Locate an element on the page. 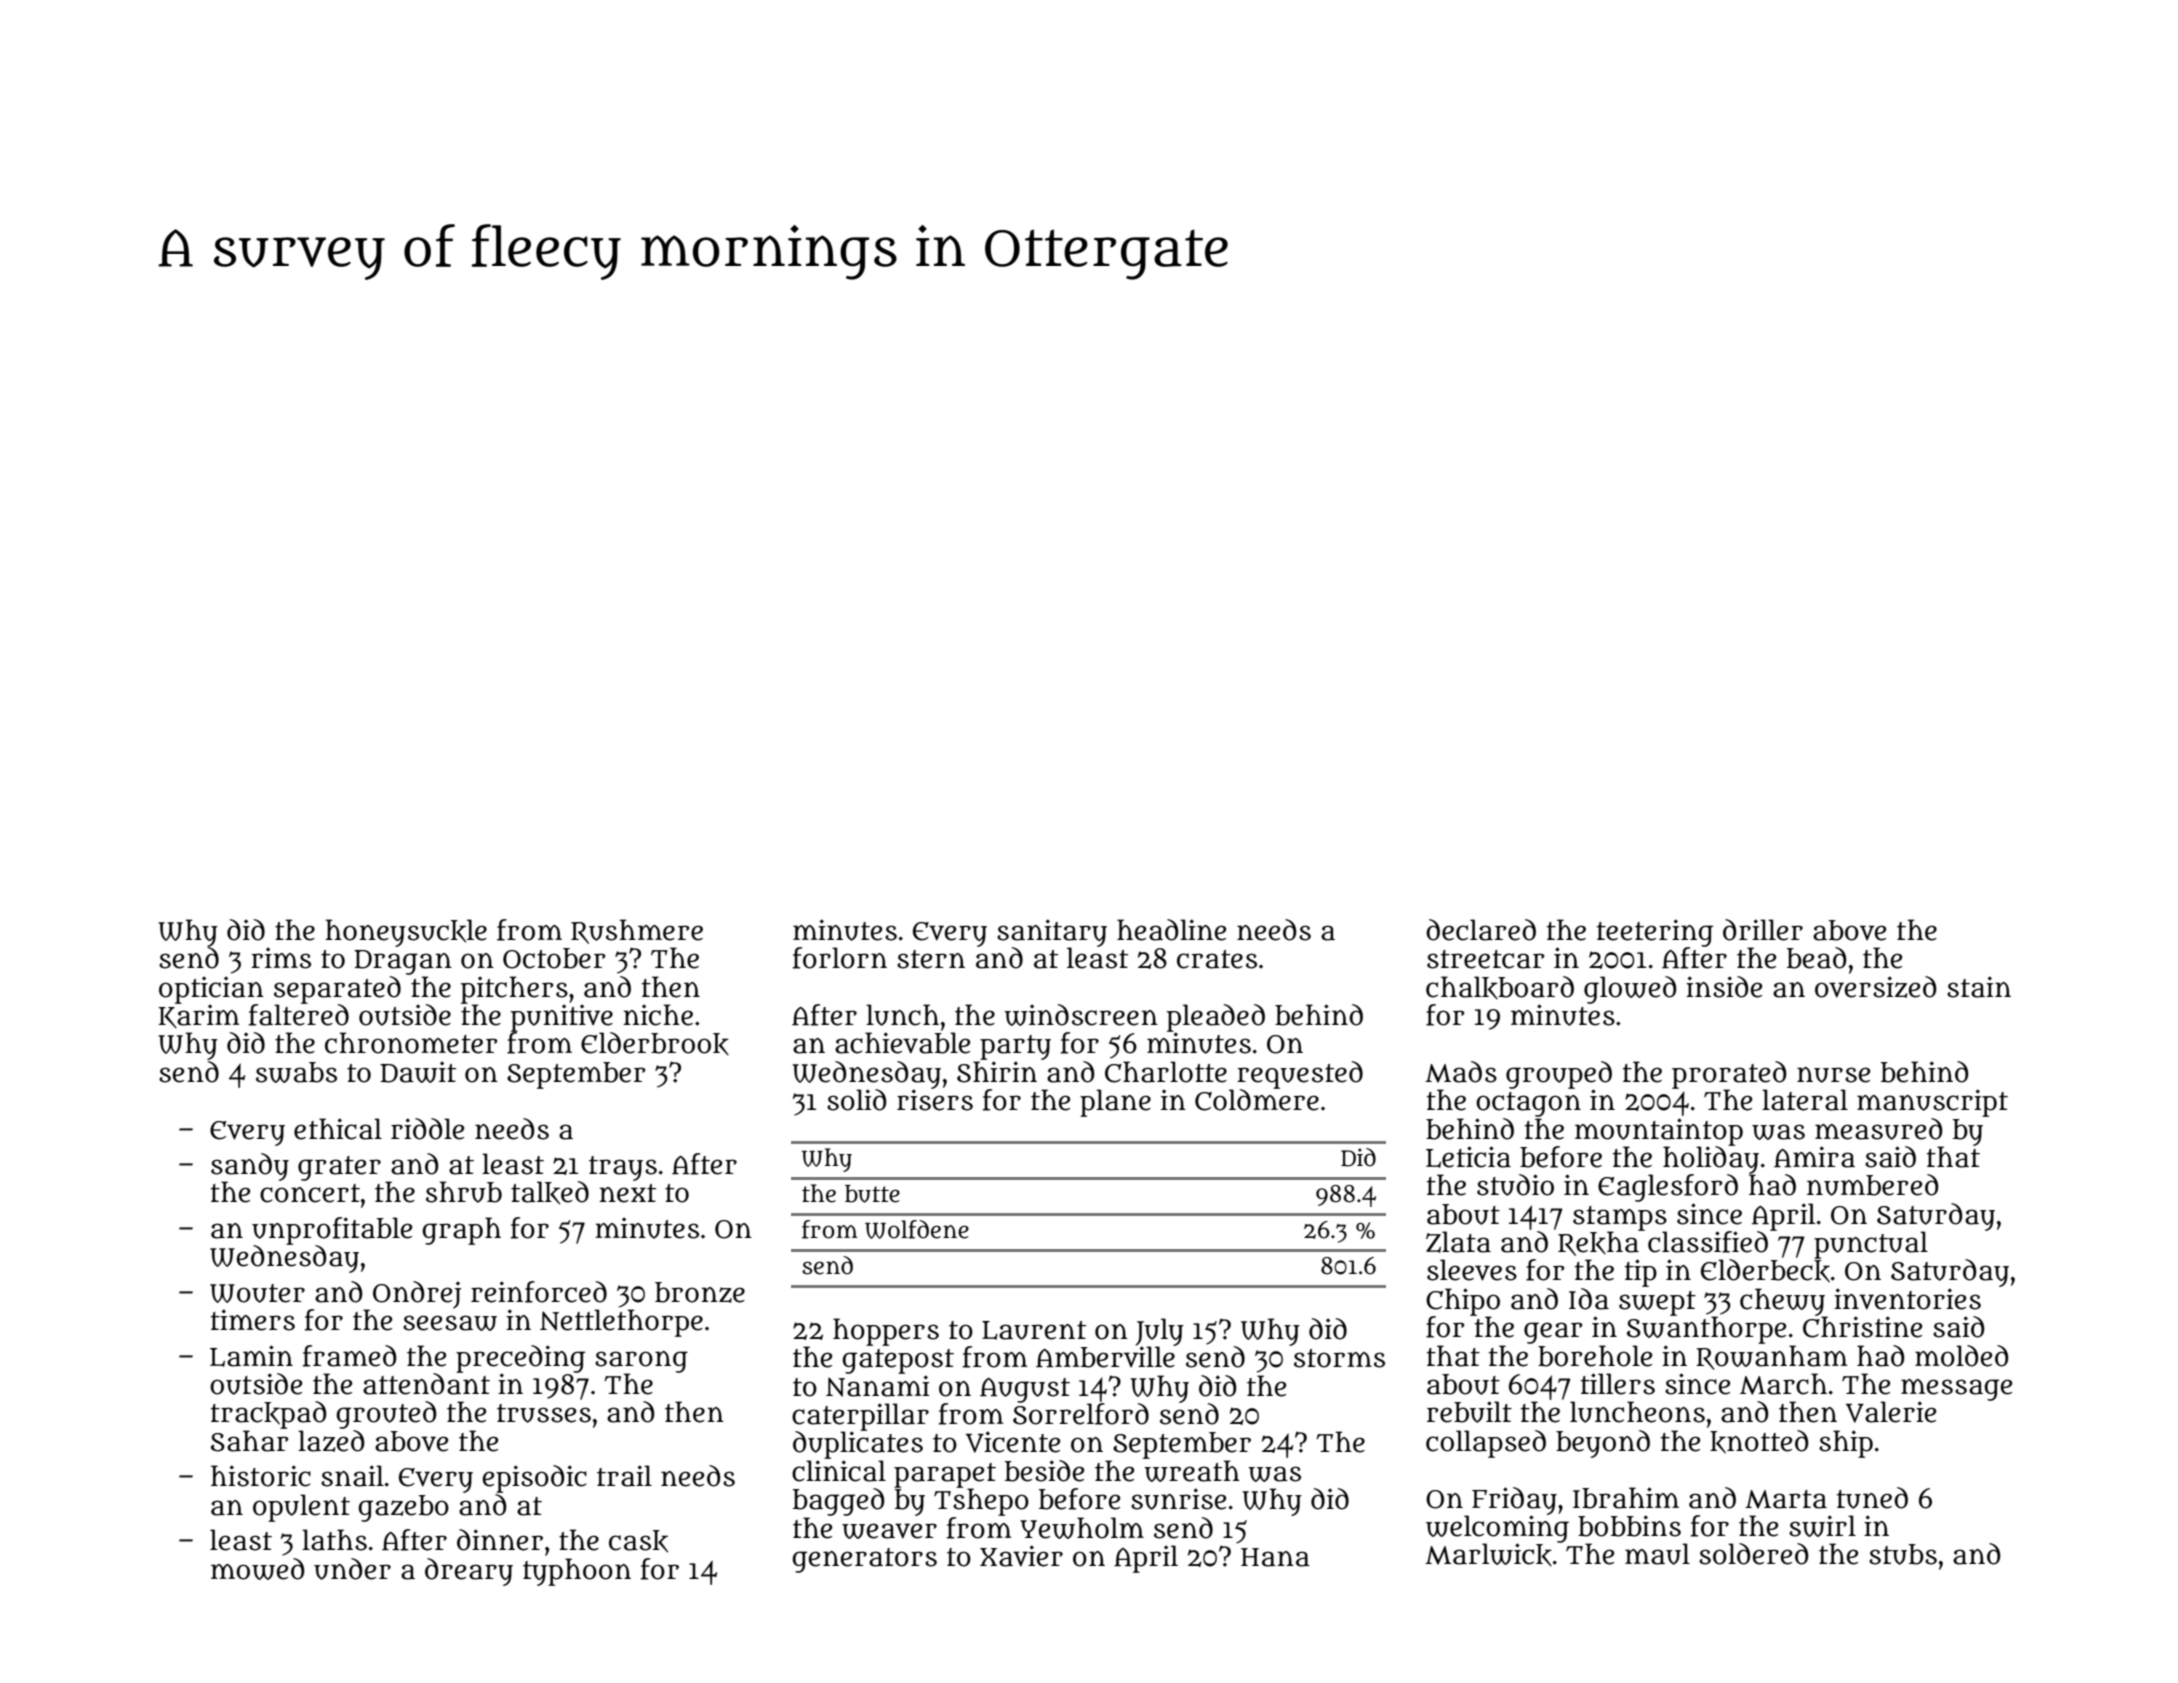 The height and width of the document is (1683, 2178). Laurent is located at coordinates (1034, 1330).
